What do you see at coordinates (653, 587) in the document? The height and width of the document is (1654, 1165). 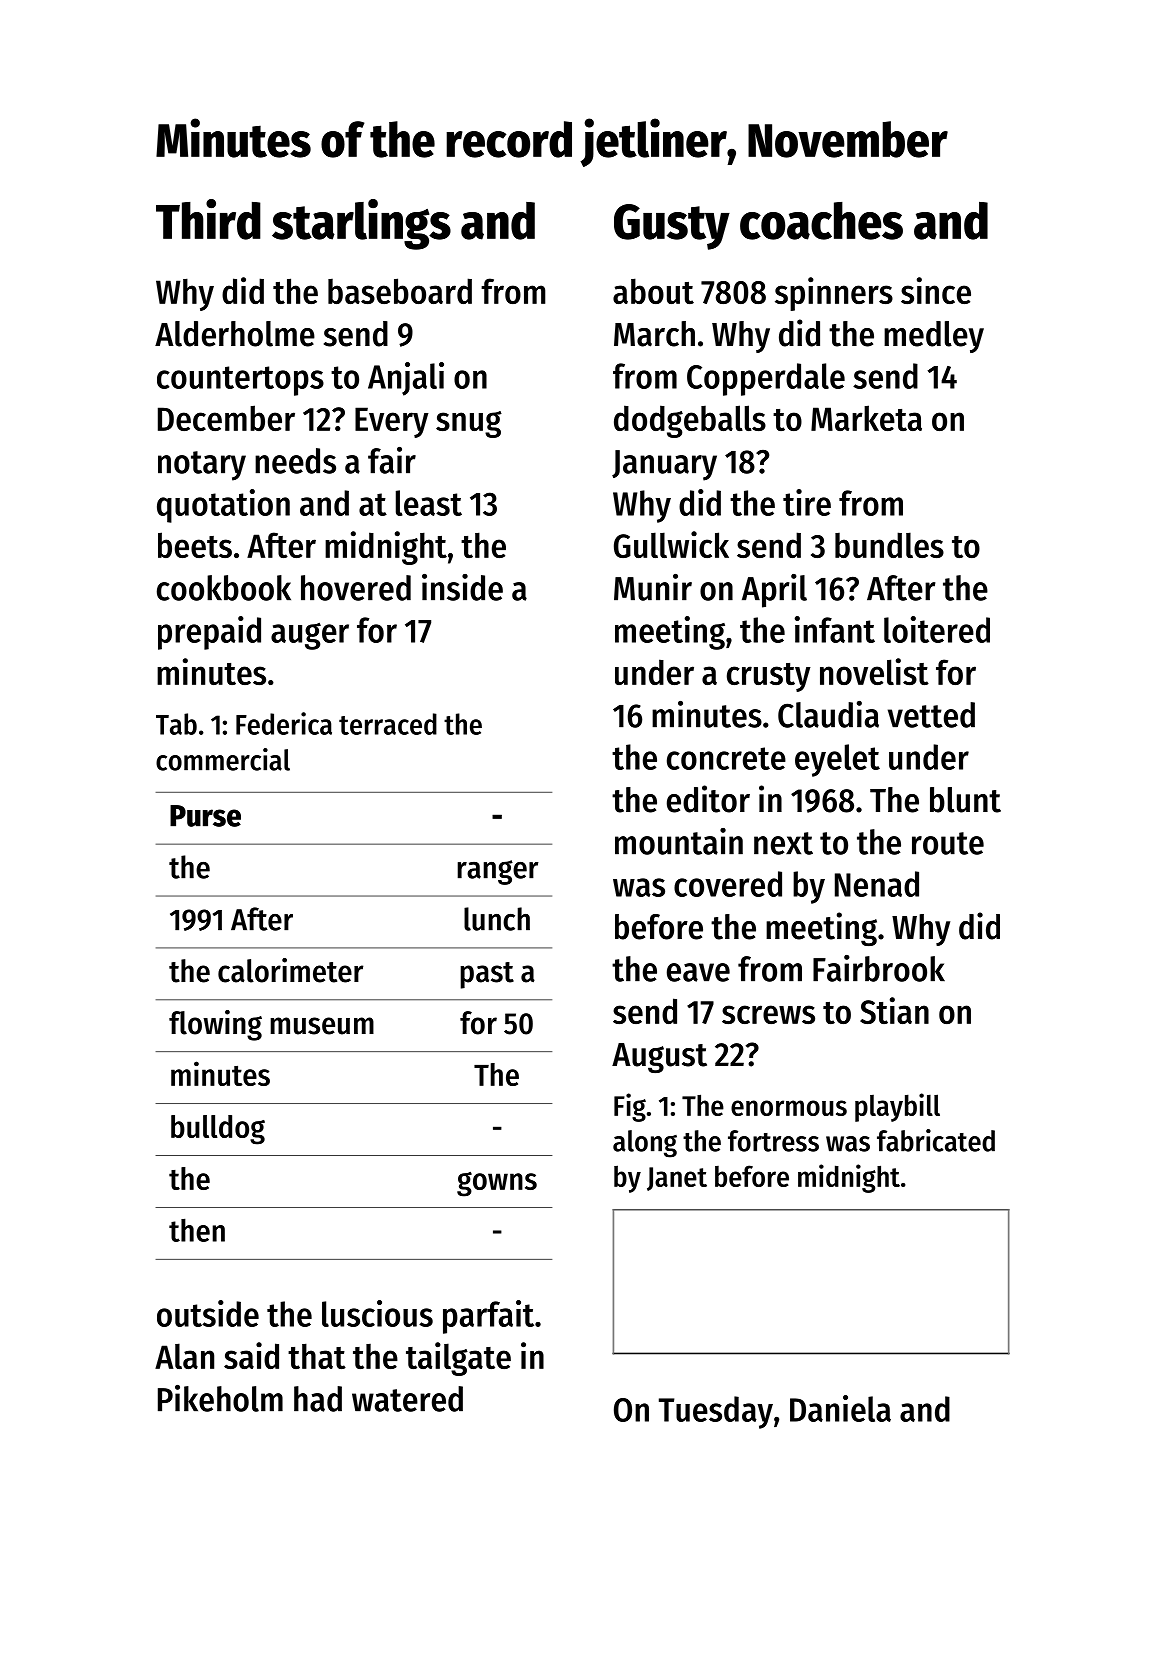 I see `Munir` at bounding box center [653, 587].
